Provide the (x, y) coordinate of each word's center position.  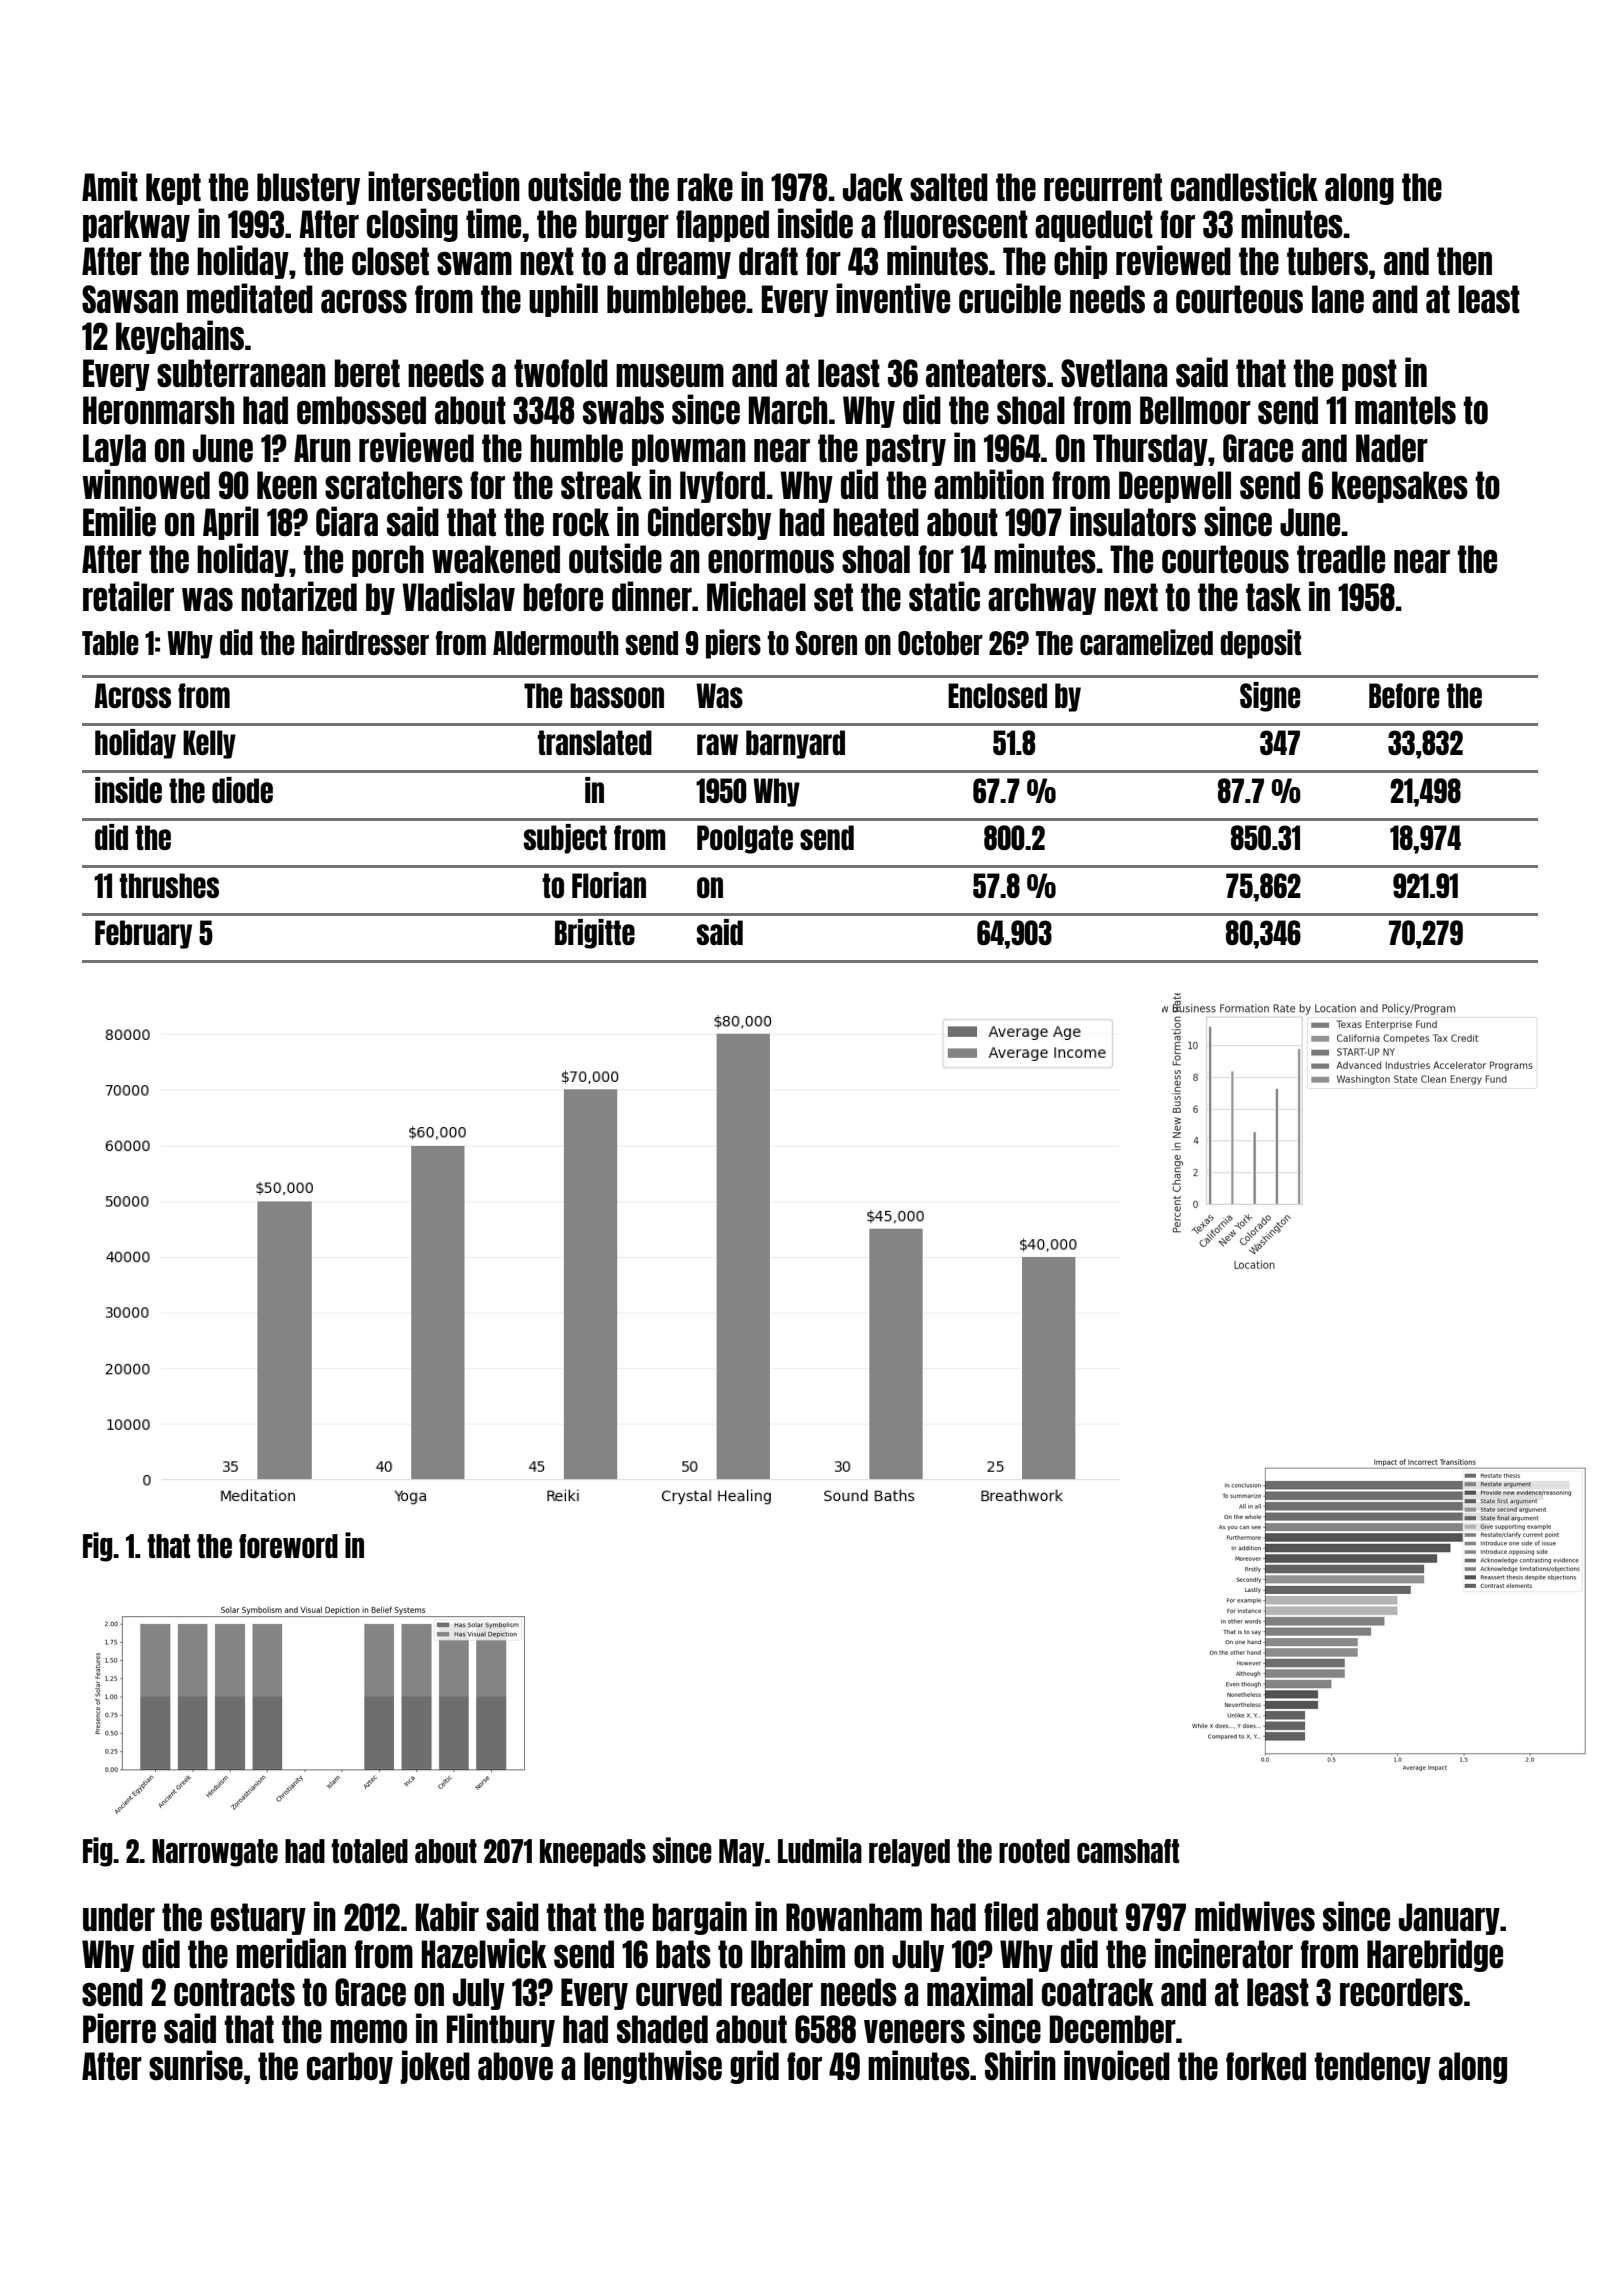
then (1464, 261)
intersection (444, 186)
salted (949, 187)
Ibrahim (798, 1953)
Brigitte (595, 934)
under (119, 1917)
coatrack (1098, 1992)
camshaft (1128, 1851)
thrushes (169, 885)
